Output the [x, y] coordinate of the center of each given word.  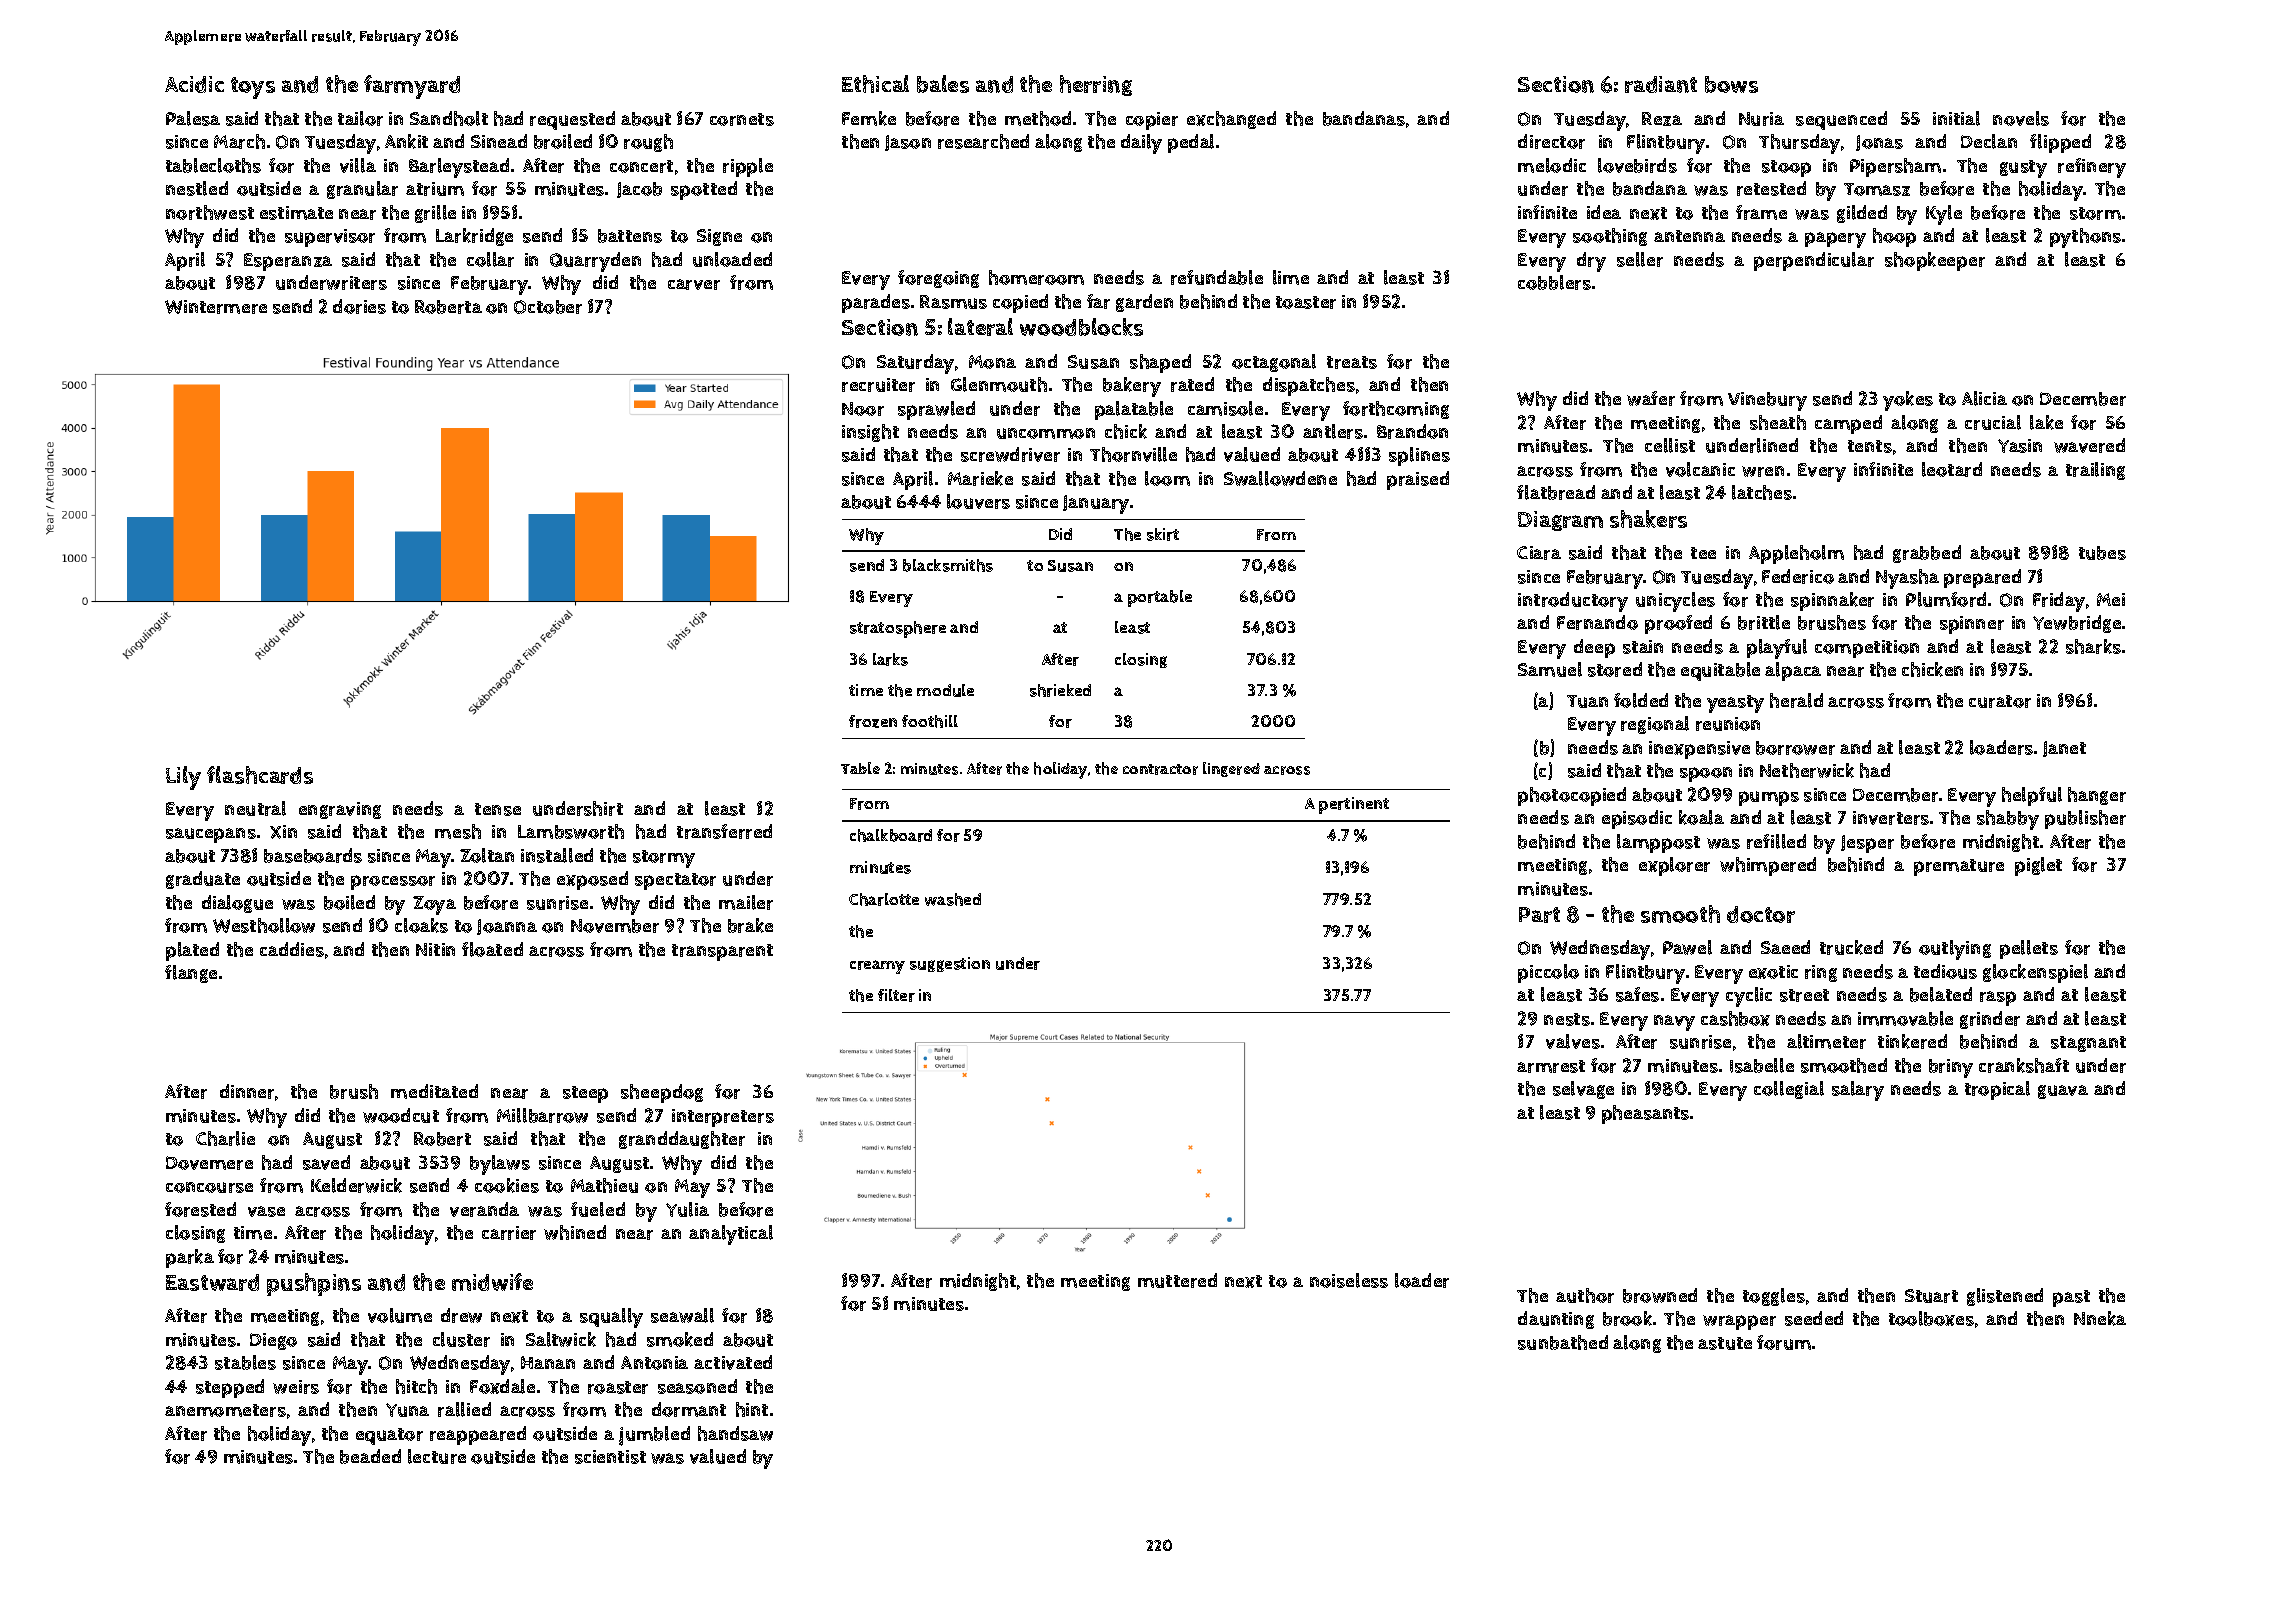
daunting [1556, 1320]
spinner [1972, 625]
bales [943, 84]
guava [2063, 1092]
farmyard [412, 87]
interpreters [723, 1118]
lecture [437, 1456]
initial [1956, 118]
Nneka [2100, 1318]
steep [585, 1094]
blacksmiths [948, 565]
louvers [978, 501]
